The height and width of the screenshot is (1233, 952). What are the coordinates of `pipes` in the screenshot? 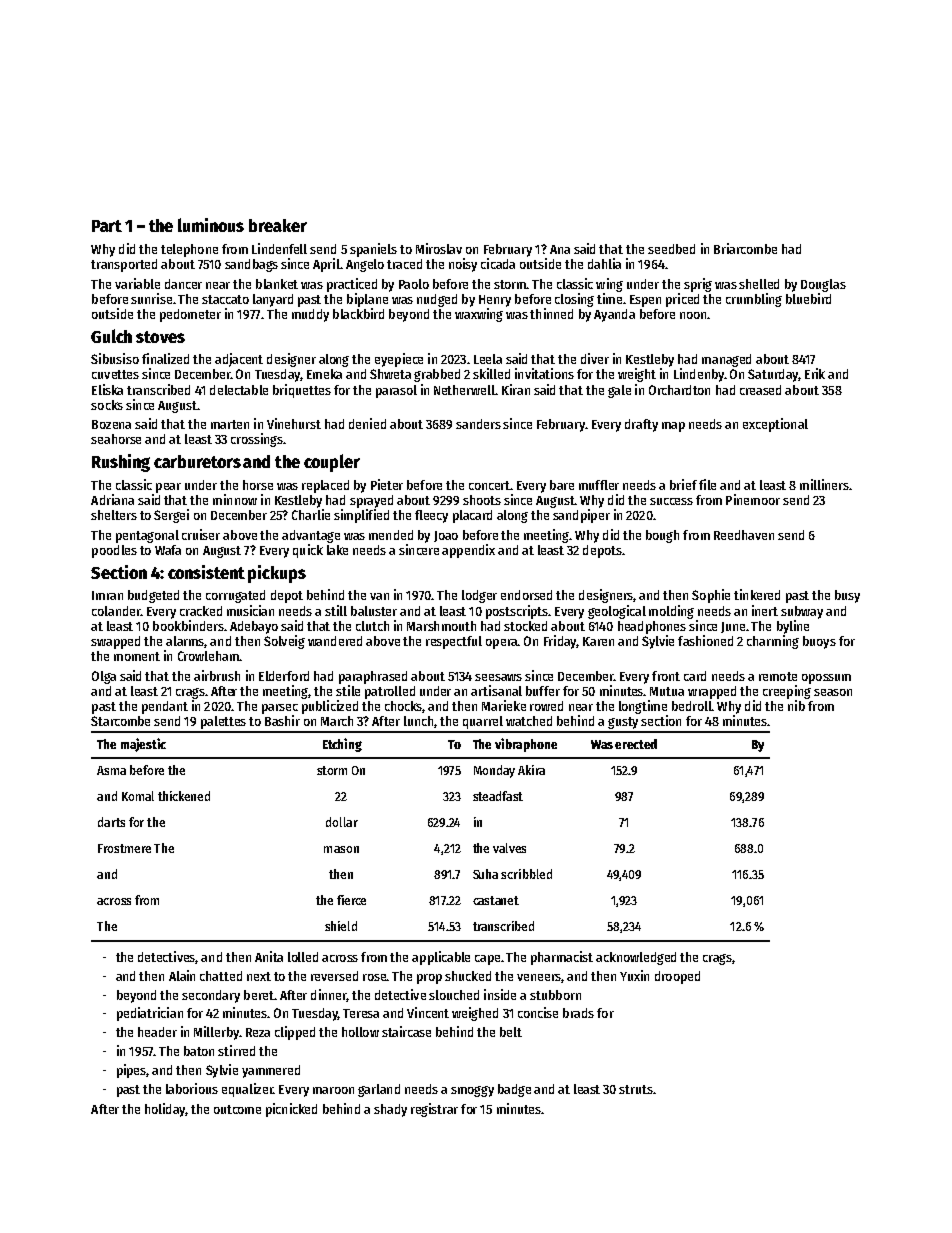 It's located at (132, 1071).
